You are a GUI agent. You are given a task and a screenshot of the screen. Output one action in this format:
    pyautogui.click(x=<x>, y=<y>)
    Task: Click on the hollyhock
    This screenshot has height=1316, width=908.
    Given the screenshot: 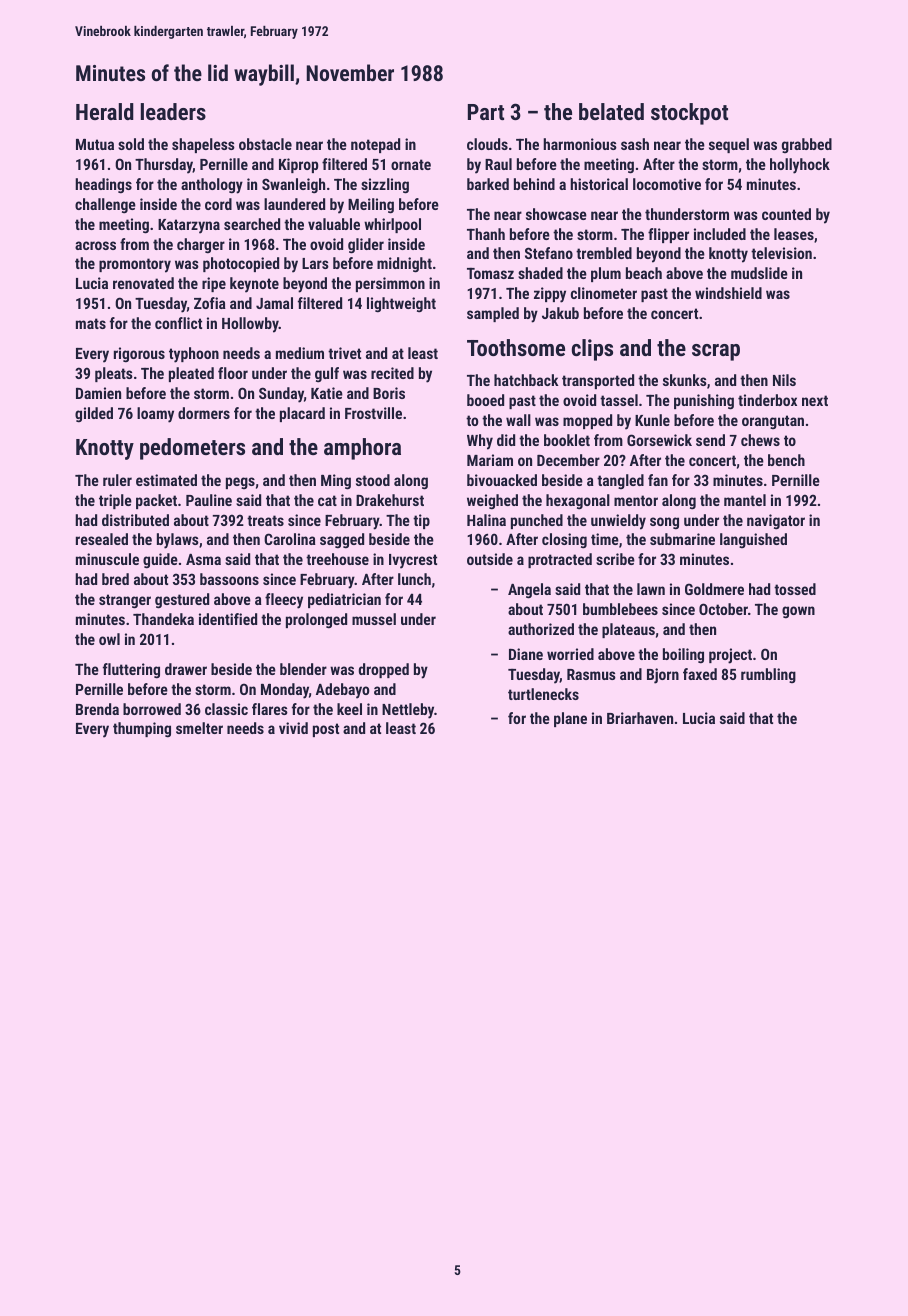 What is the action you would take?
    pyautogui.click(x=800, y=166)
